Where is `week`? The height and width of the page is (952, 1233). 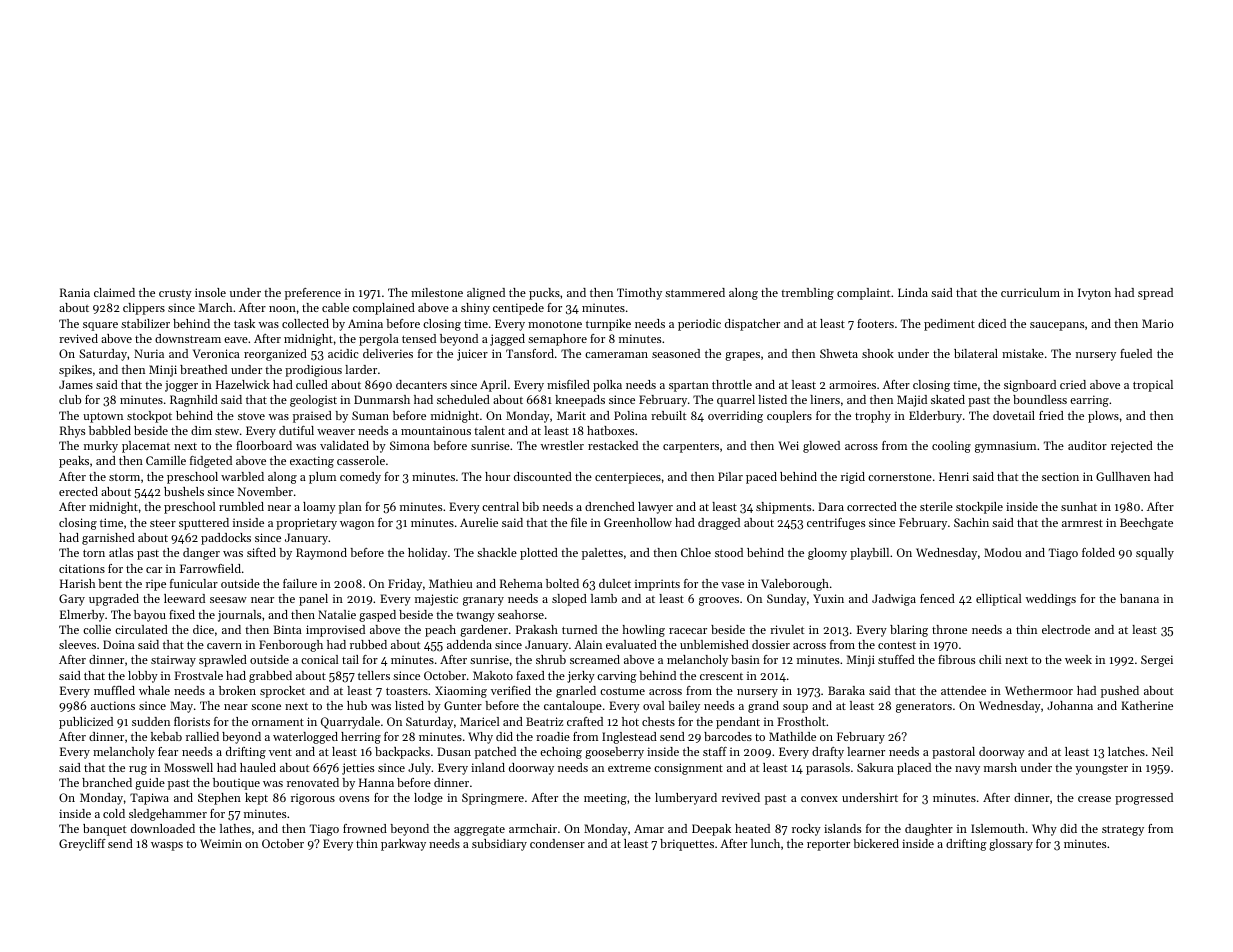 week is located at coordinates (1078, 659).
